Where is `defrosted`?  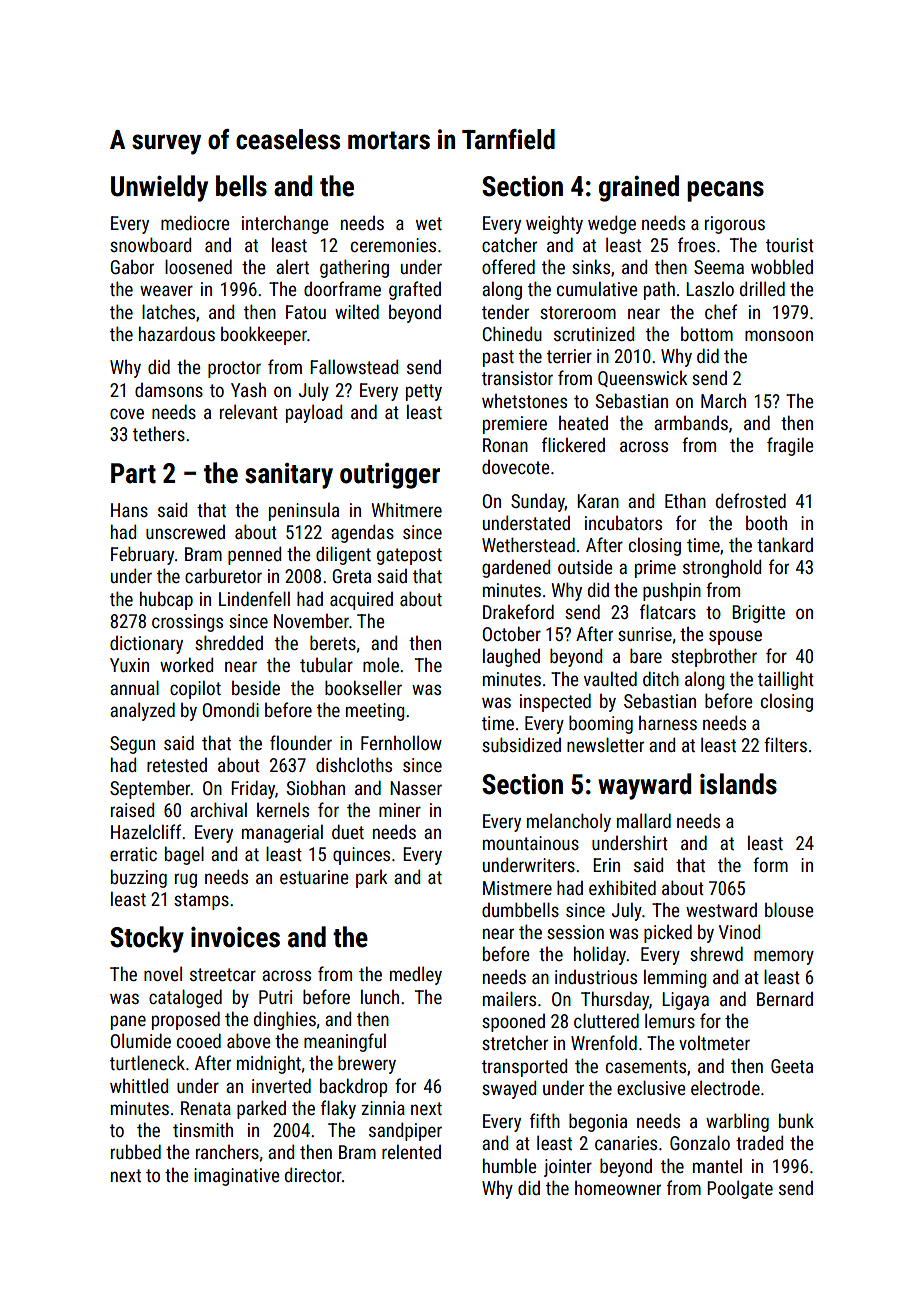
defrosted is located at coordinates (751, 500).
